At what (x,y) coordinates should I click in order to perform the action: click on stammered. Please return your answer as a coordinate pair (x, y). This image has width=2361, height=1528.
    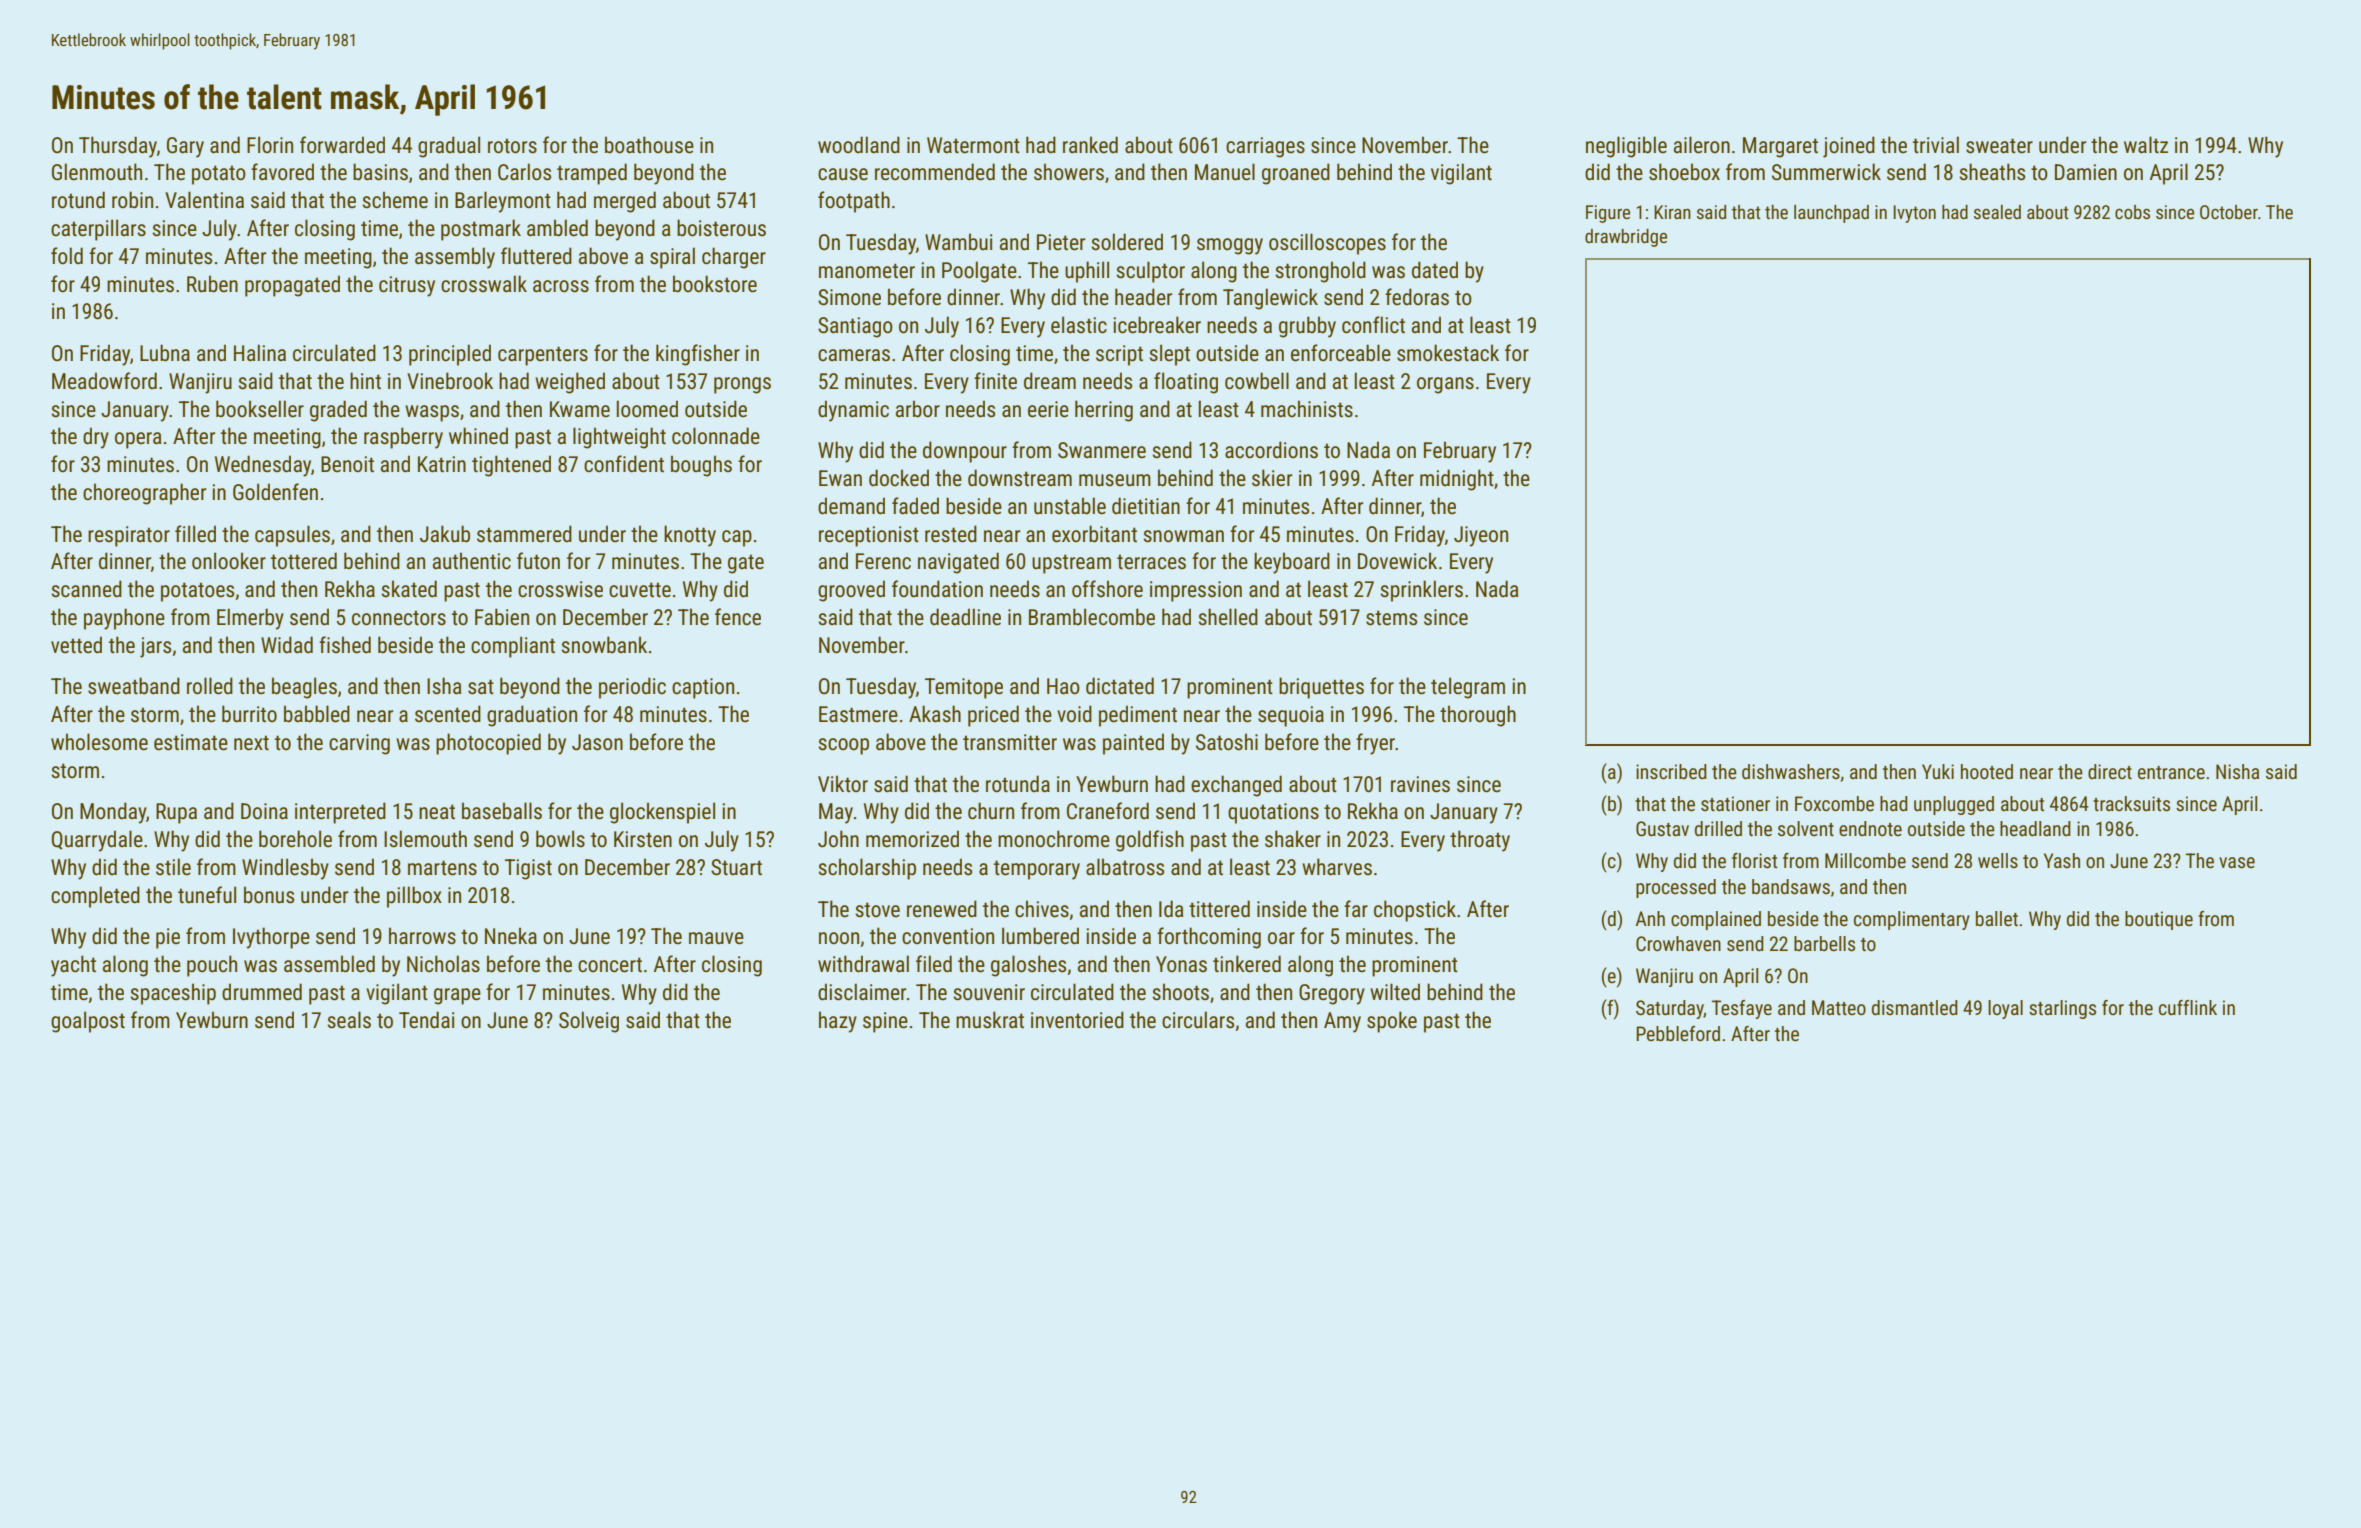
    Looking at the image, I should click on (524, 534).
